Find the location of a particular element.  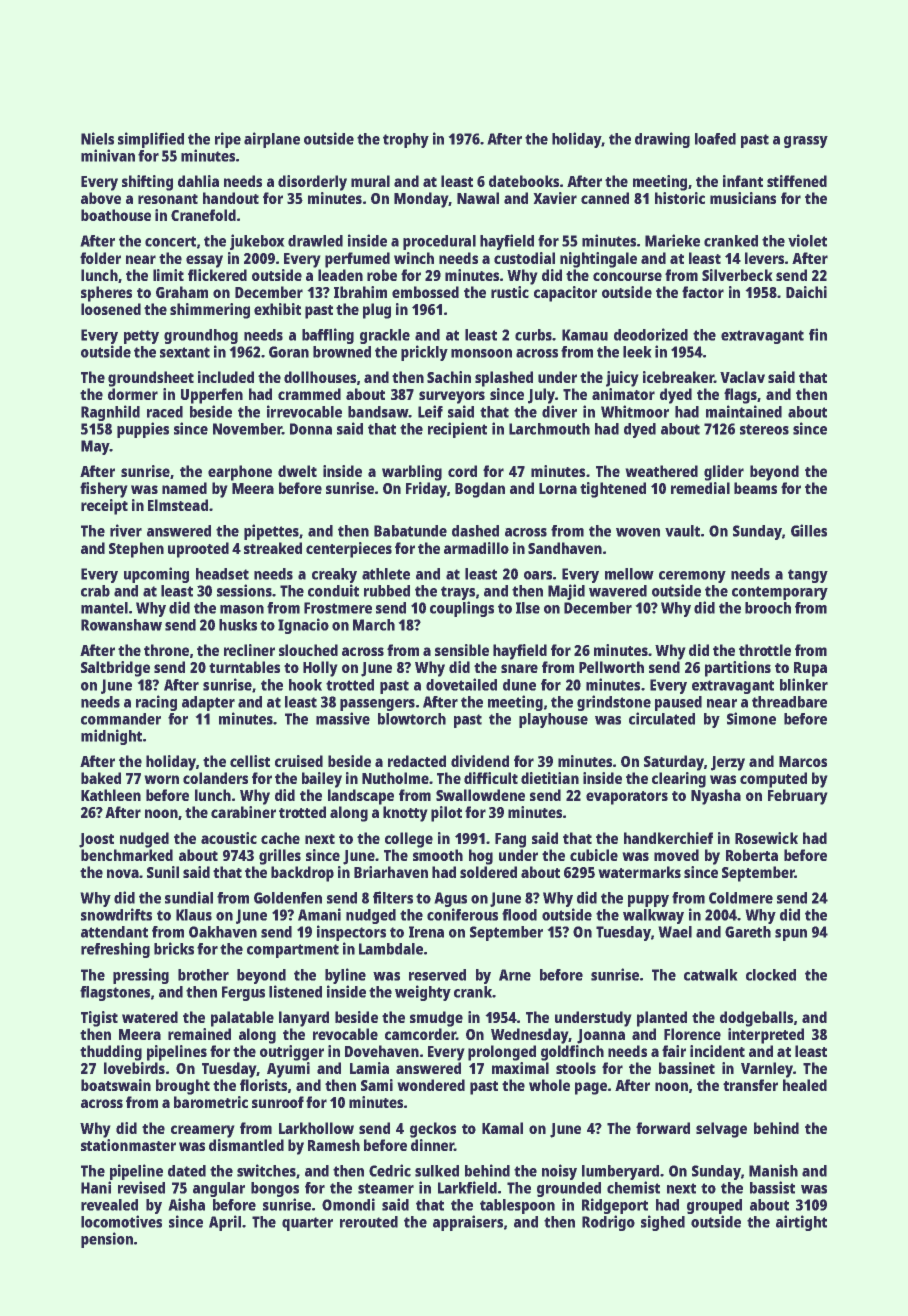

ceremony is located at coordinates (692, 577).
